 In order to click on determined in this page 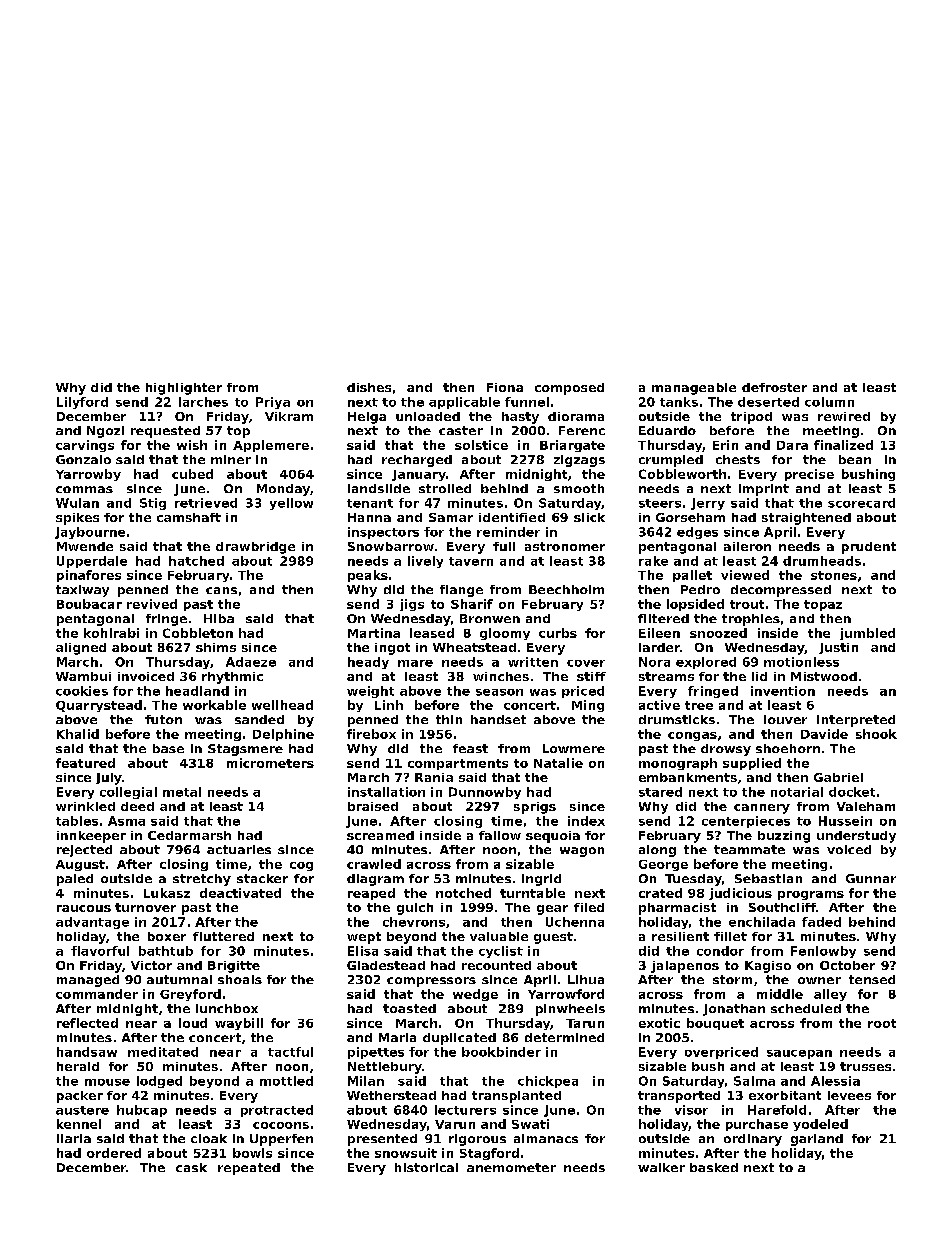, I will do `click(564, 1037)`.
